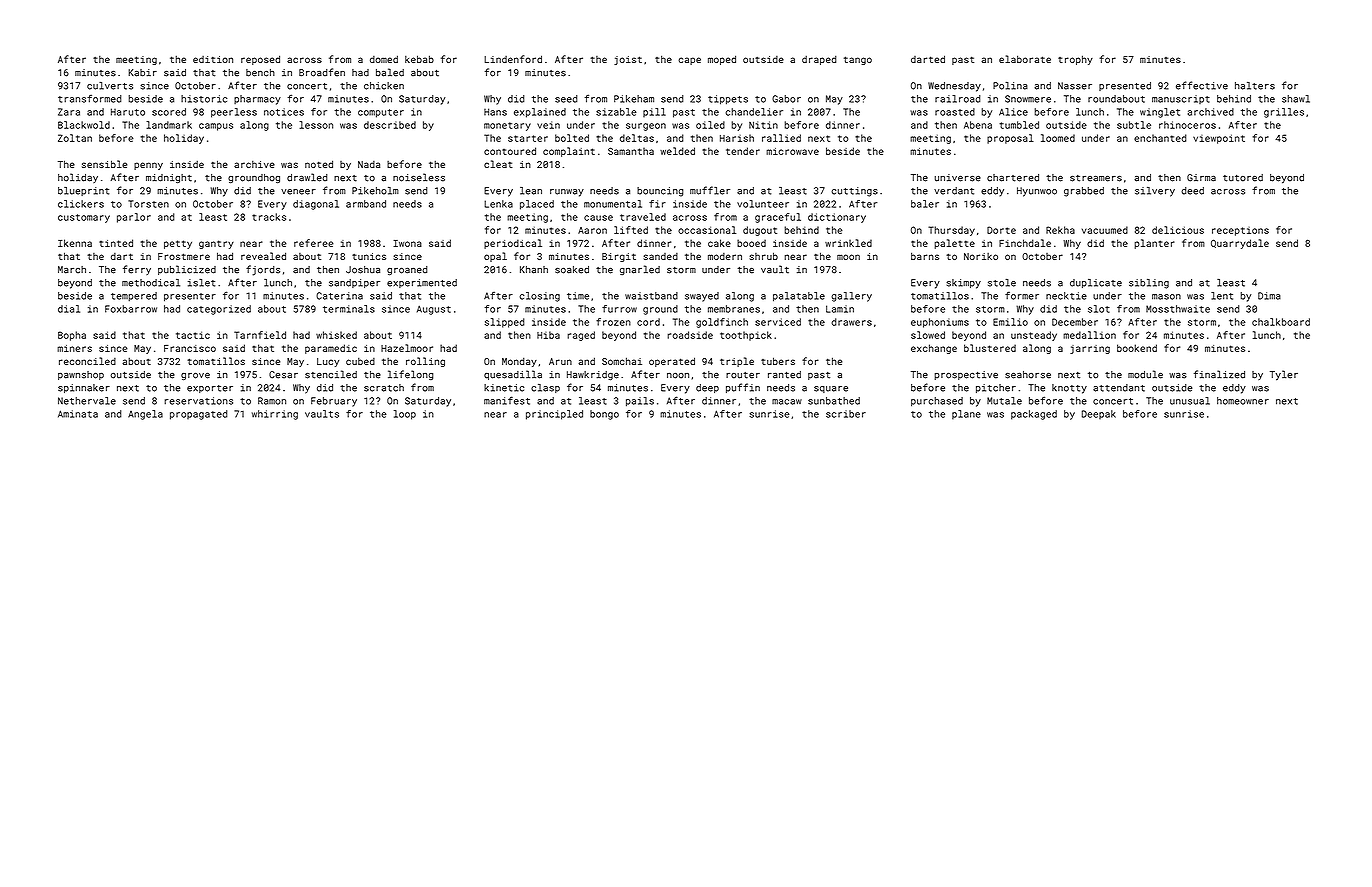 This screenshot has height=887, width=1372. What do you see at coordinates (634, 99) in the screenshot?
I see `Pikeham` at bounding box center [634, 99].
